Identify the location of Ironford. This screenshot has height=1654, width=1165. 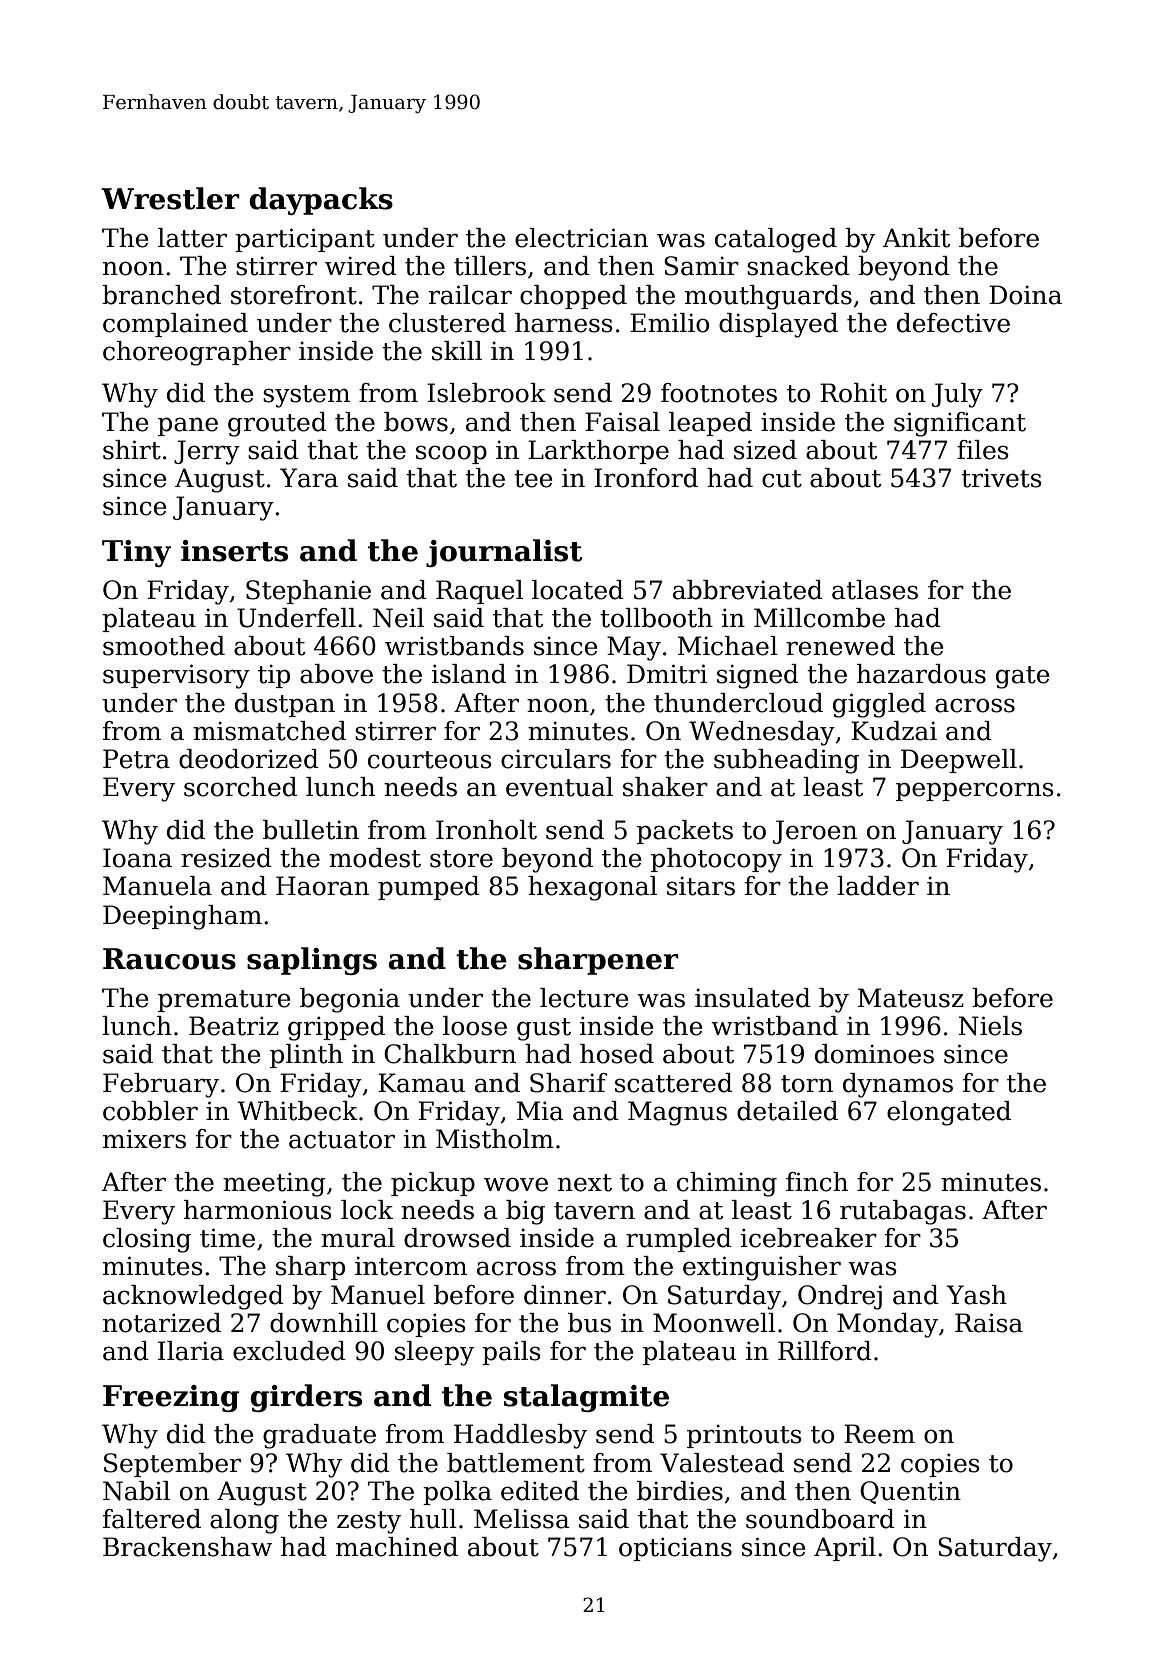
(646, 478).
